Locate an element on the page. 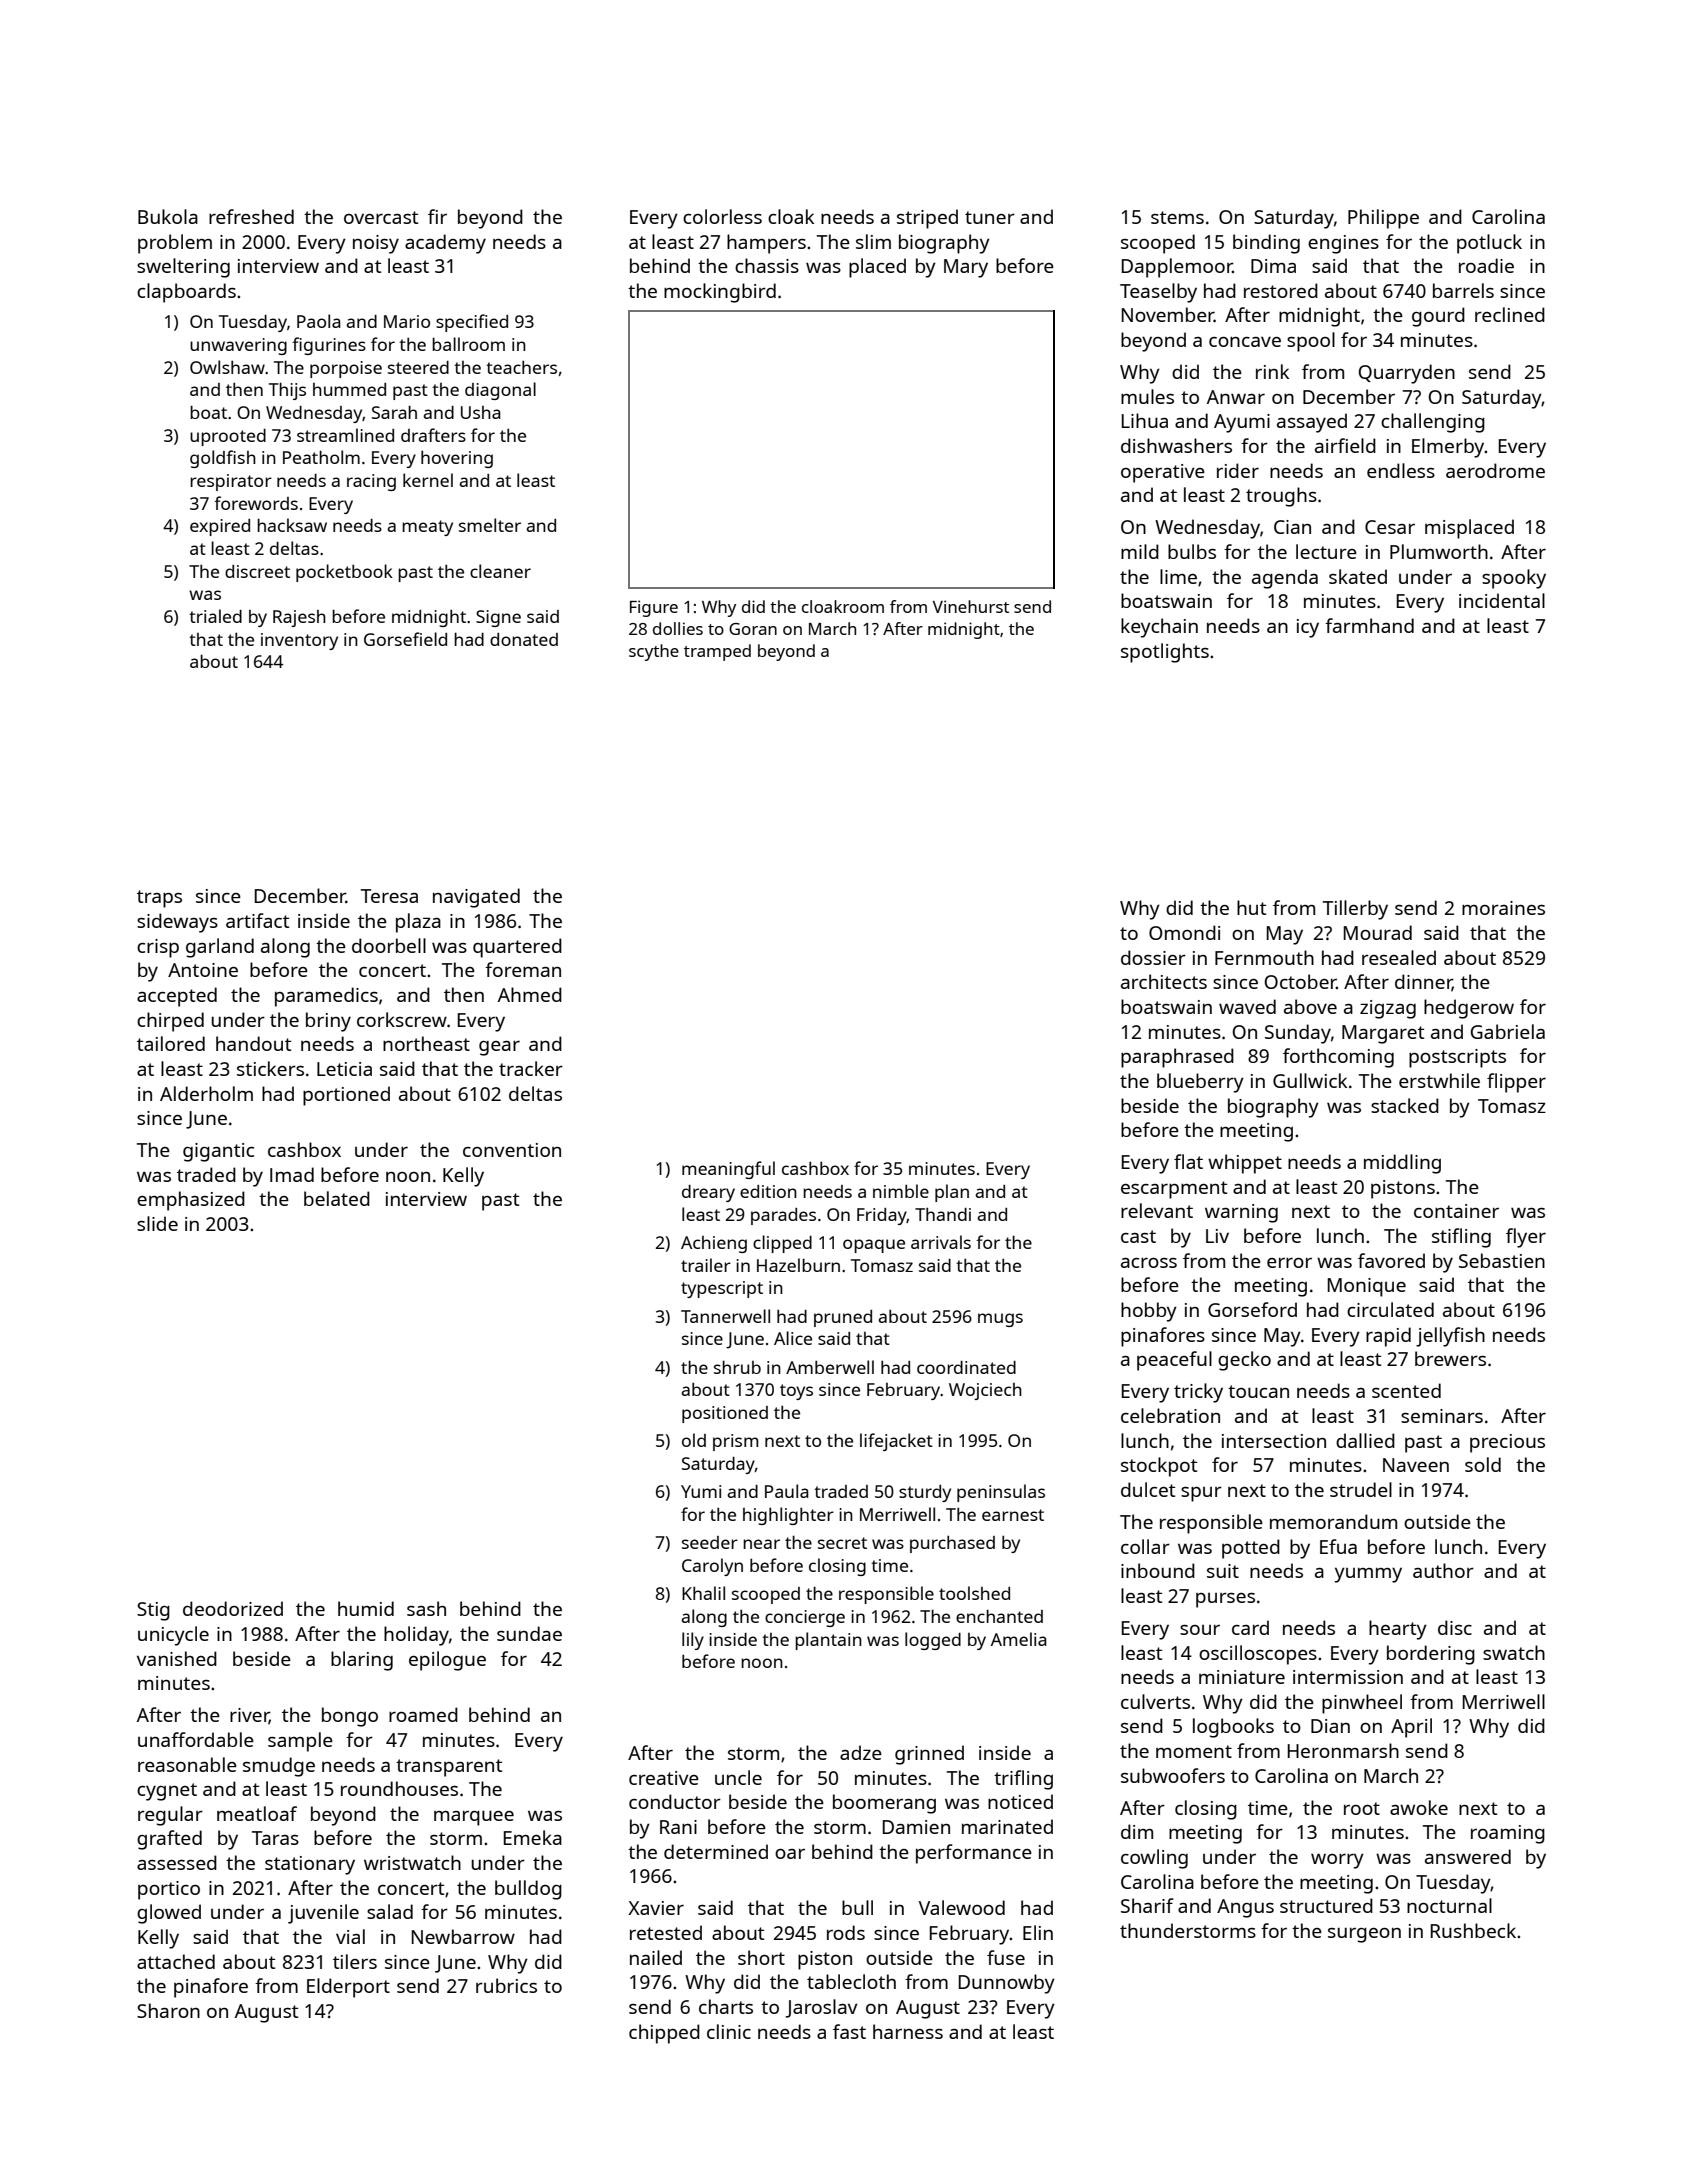  Dunnowby is located at coordinates (1007, 1984).
